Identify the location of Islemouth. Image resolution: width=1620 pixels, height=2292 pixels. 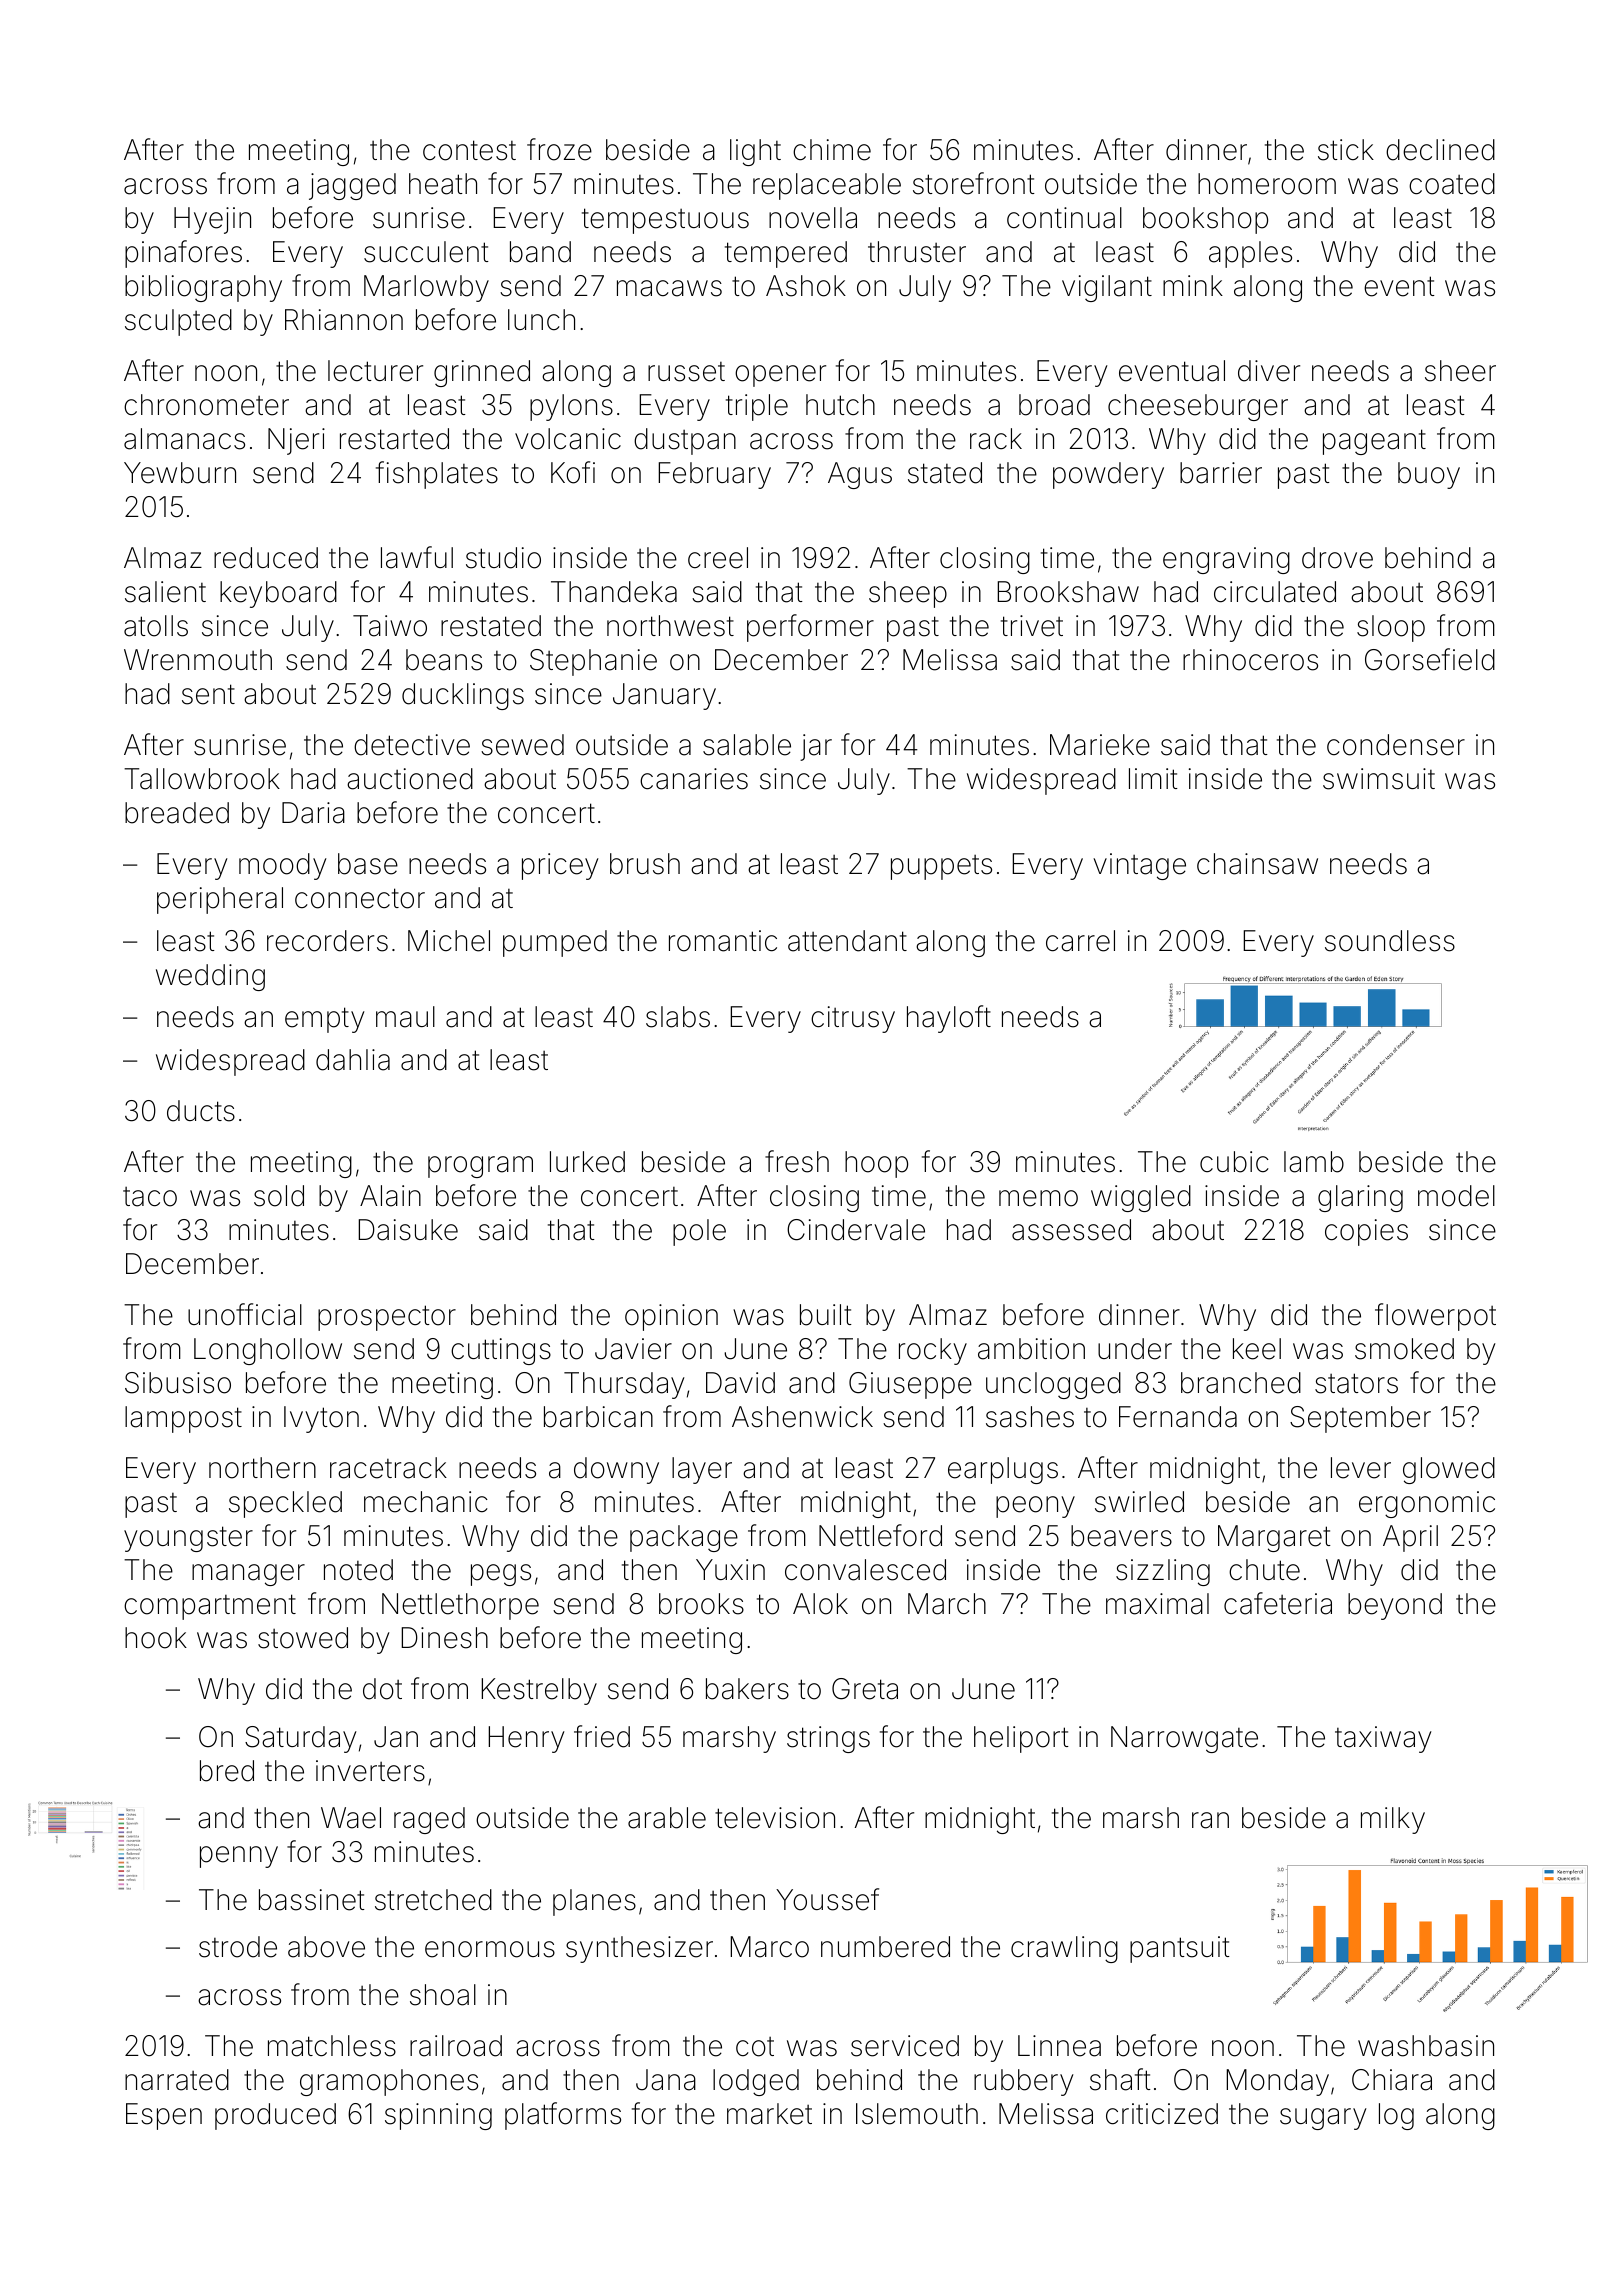
(917, 2114).
